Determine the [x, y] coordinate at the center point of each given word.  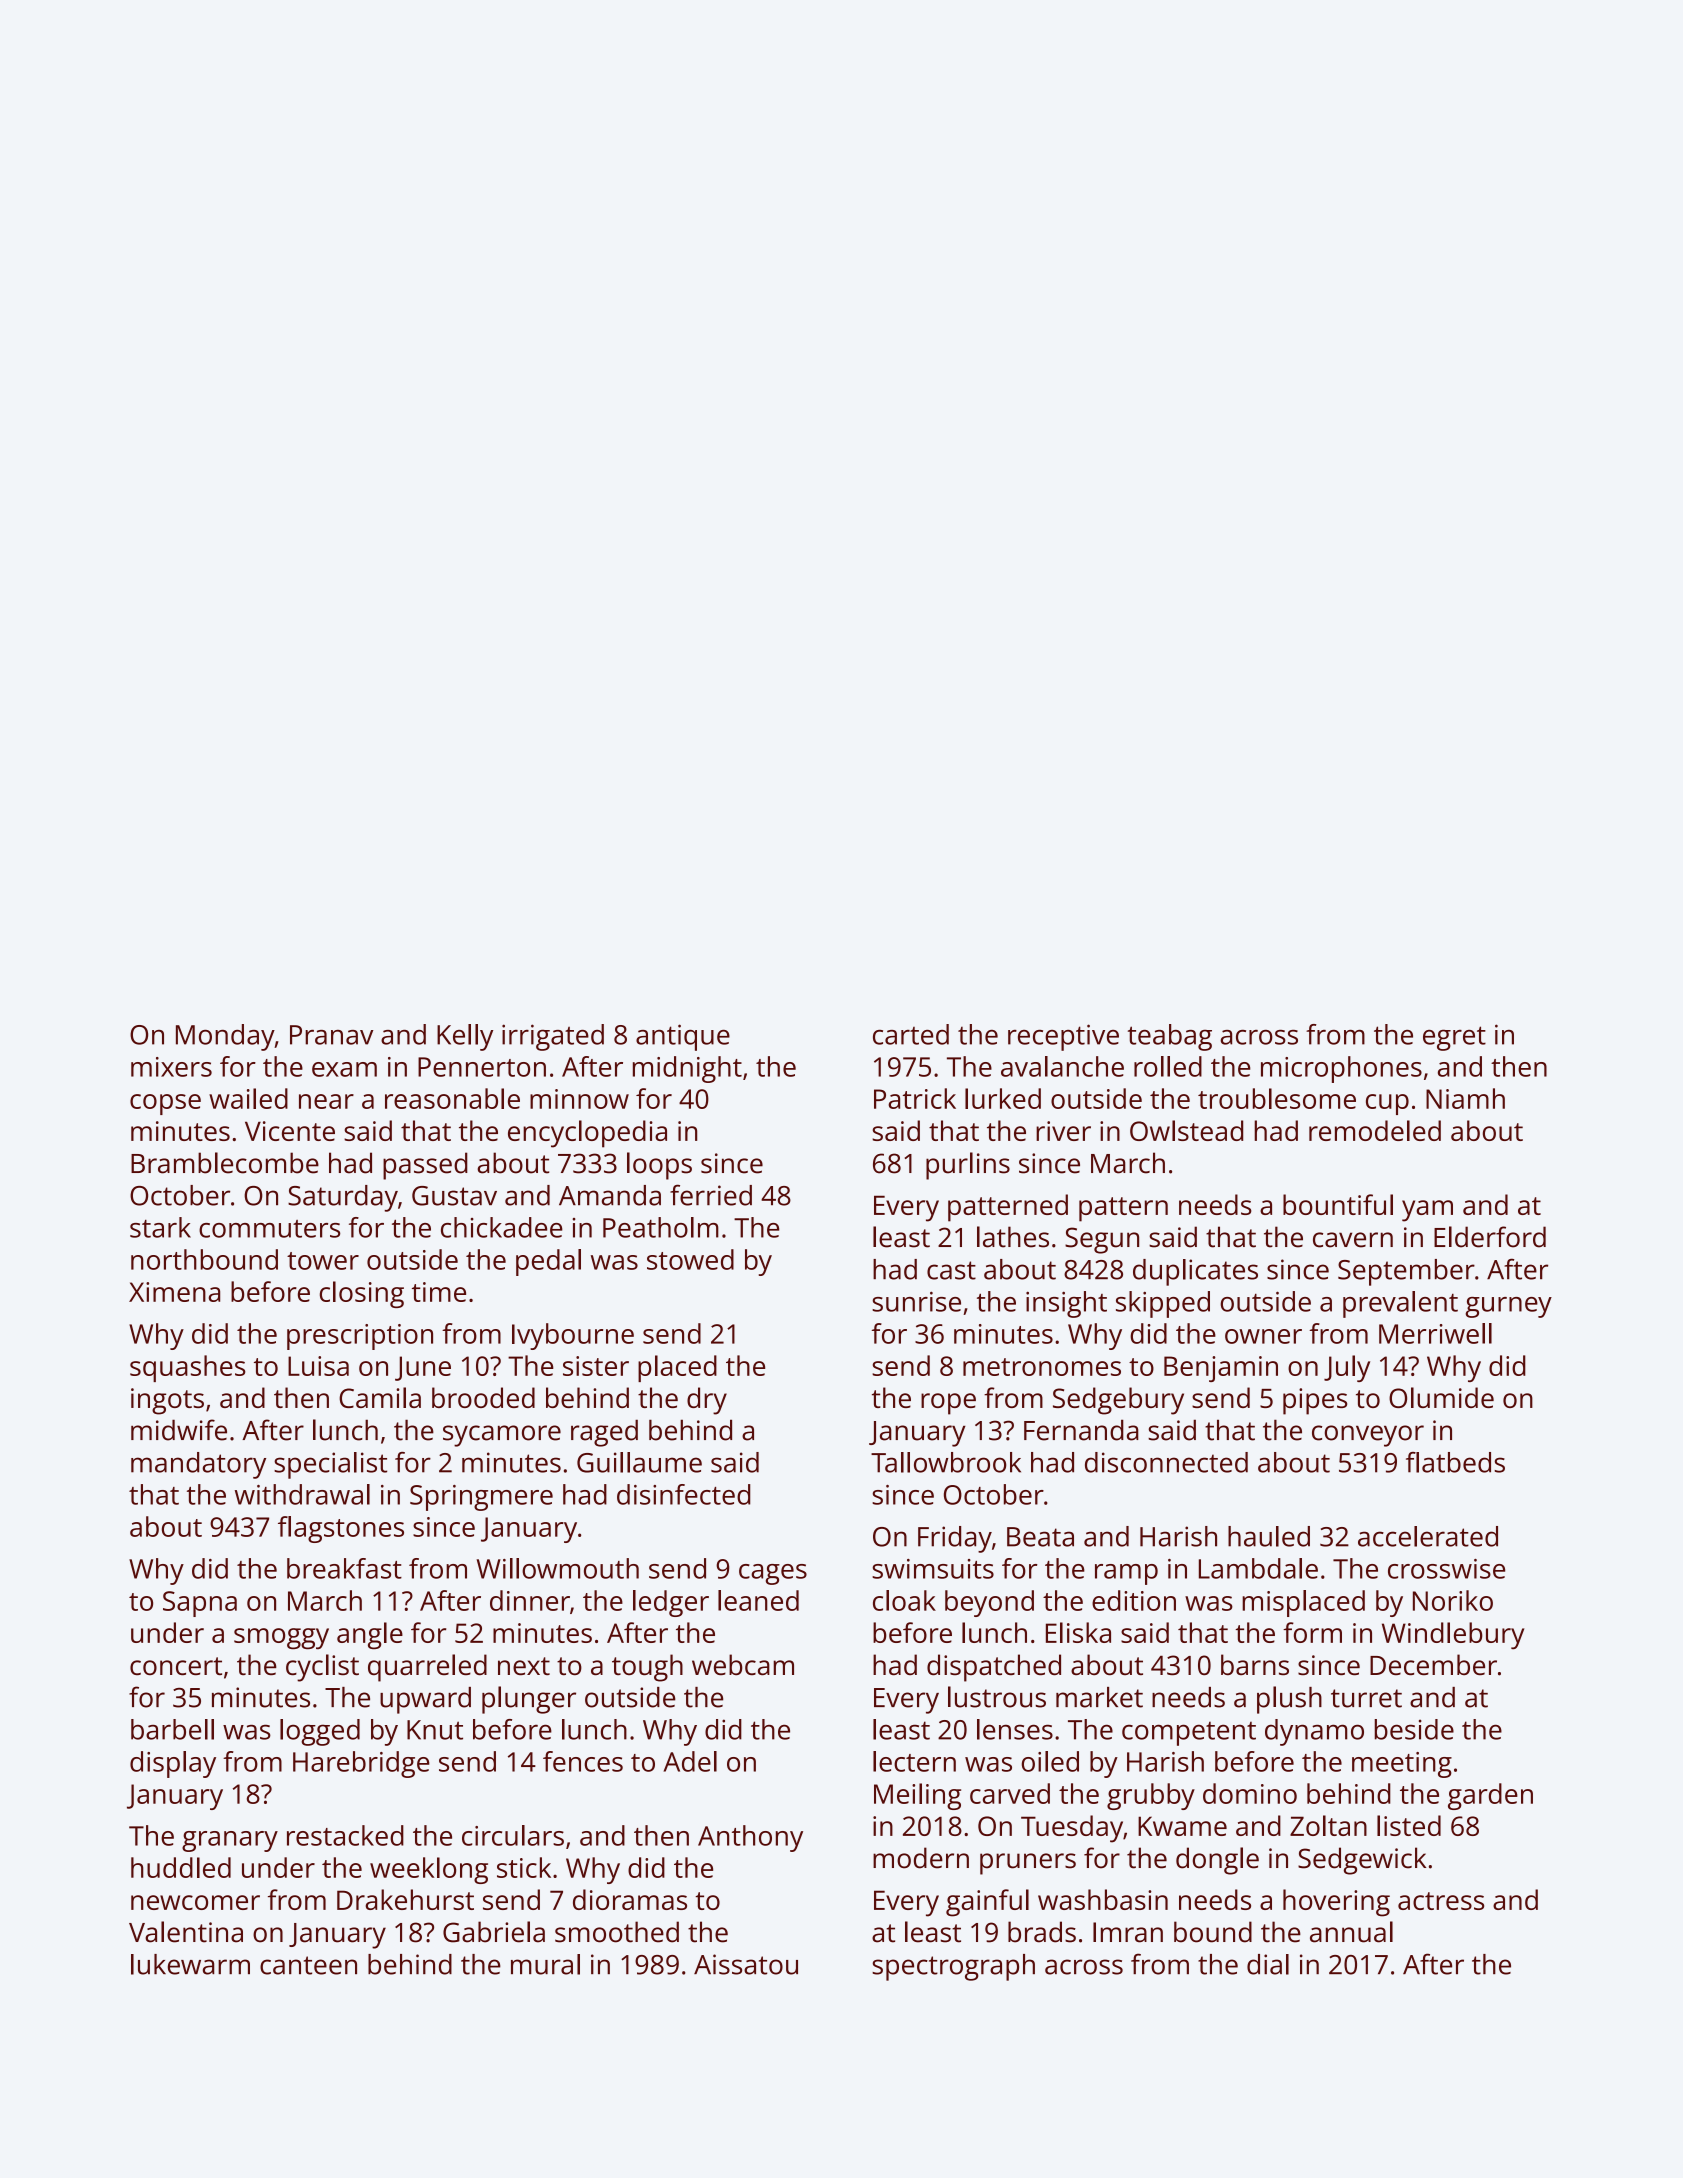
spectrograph [953, 1967]
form [1312, 1632]
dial [1268, 1964]
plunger [529, 1700]
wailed [248, 1098]
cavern [1353, 1240]
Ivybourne [573, 1336]
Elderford [1490, 1237]
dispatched [994, 1668]
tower [323, 1261]
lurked [1003, 1098]
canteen [308, 1965]
